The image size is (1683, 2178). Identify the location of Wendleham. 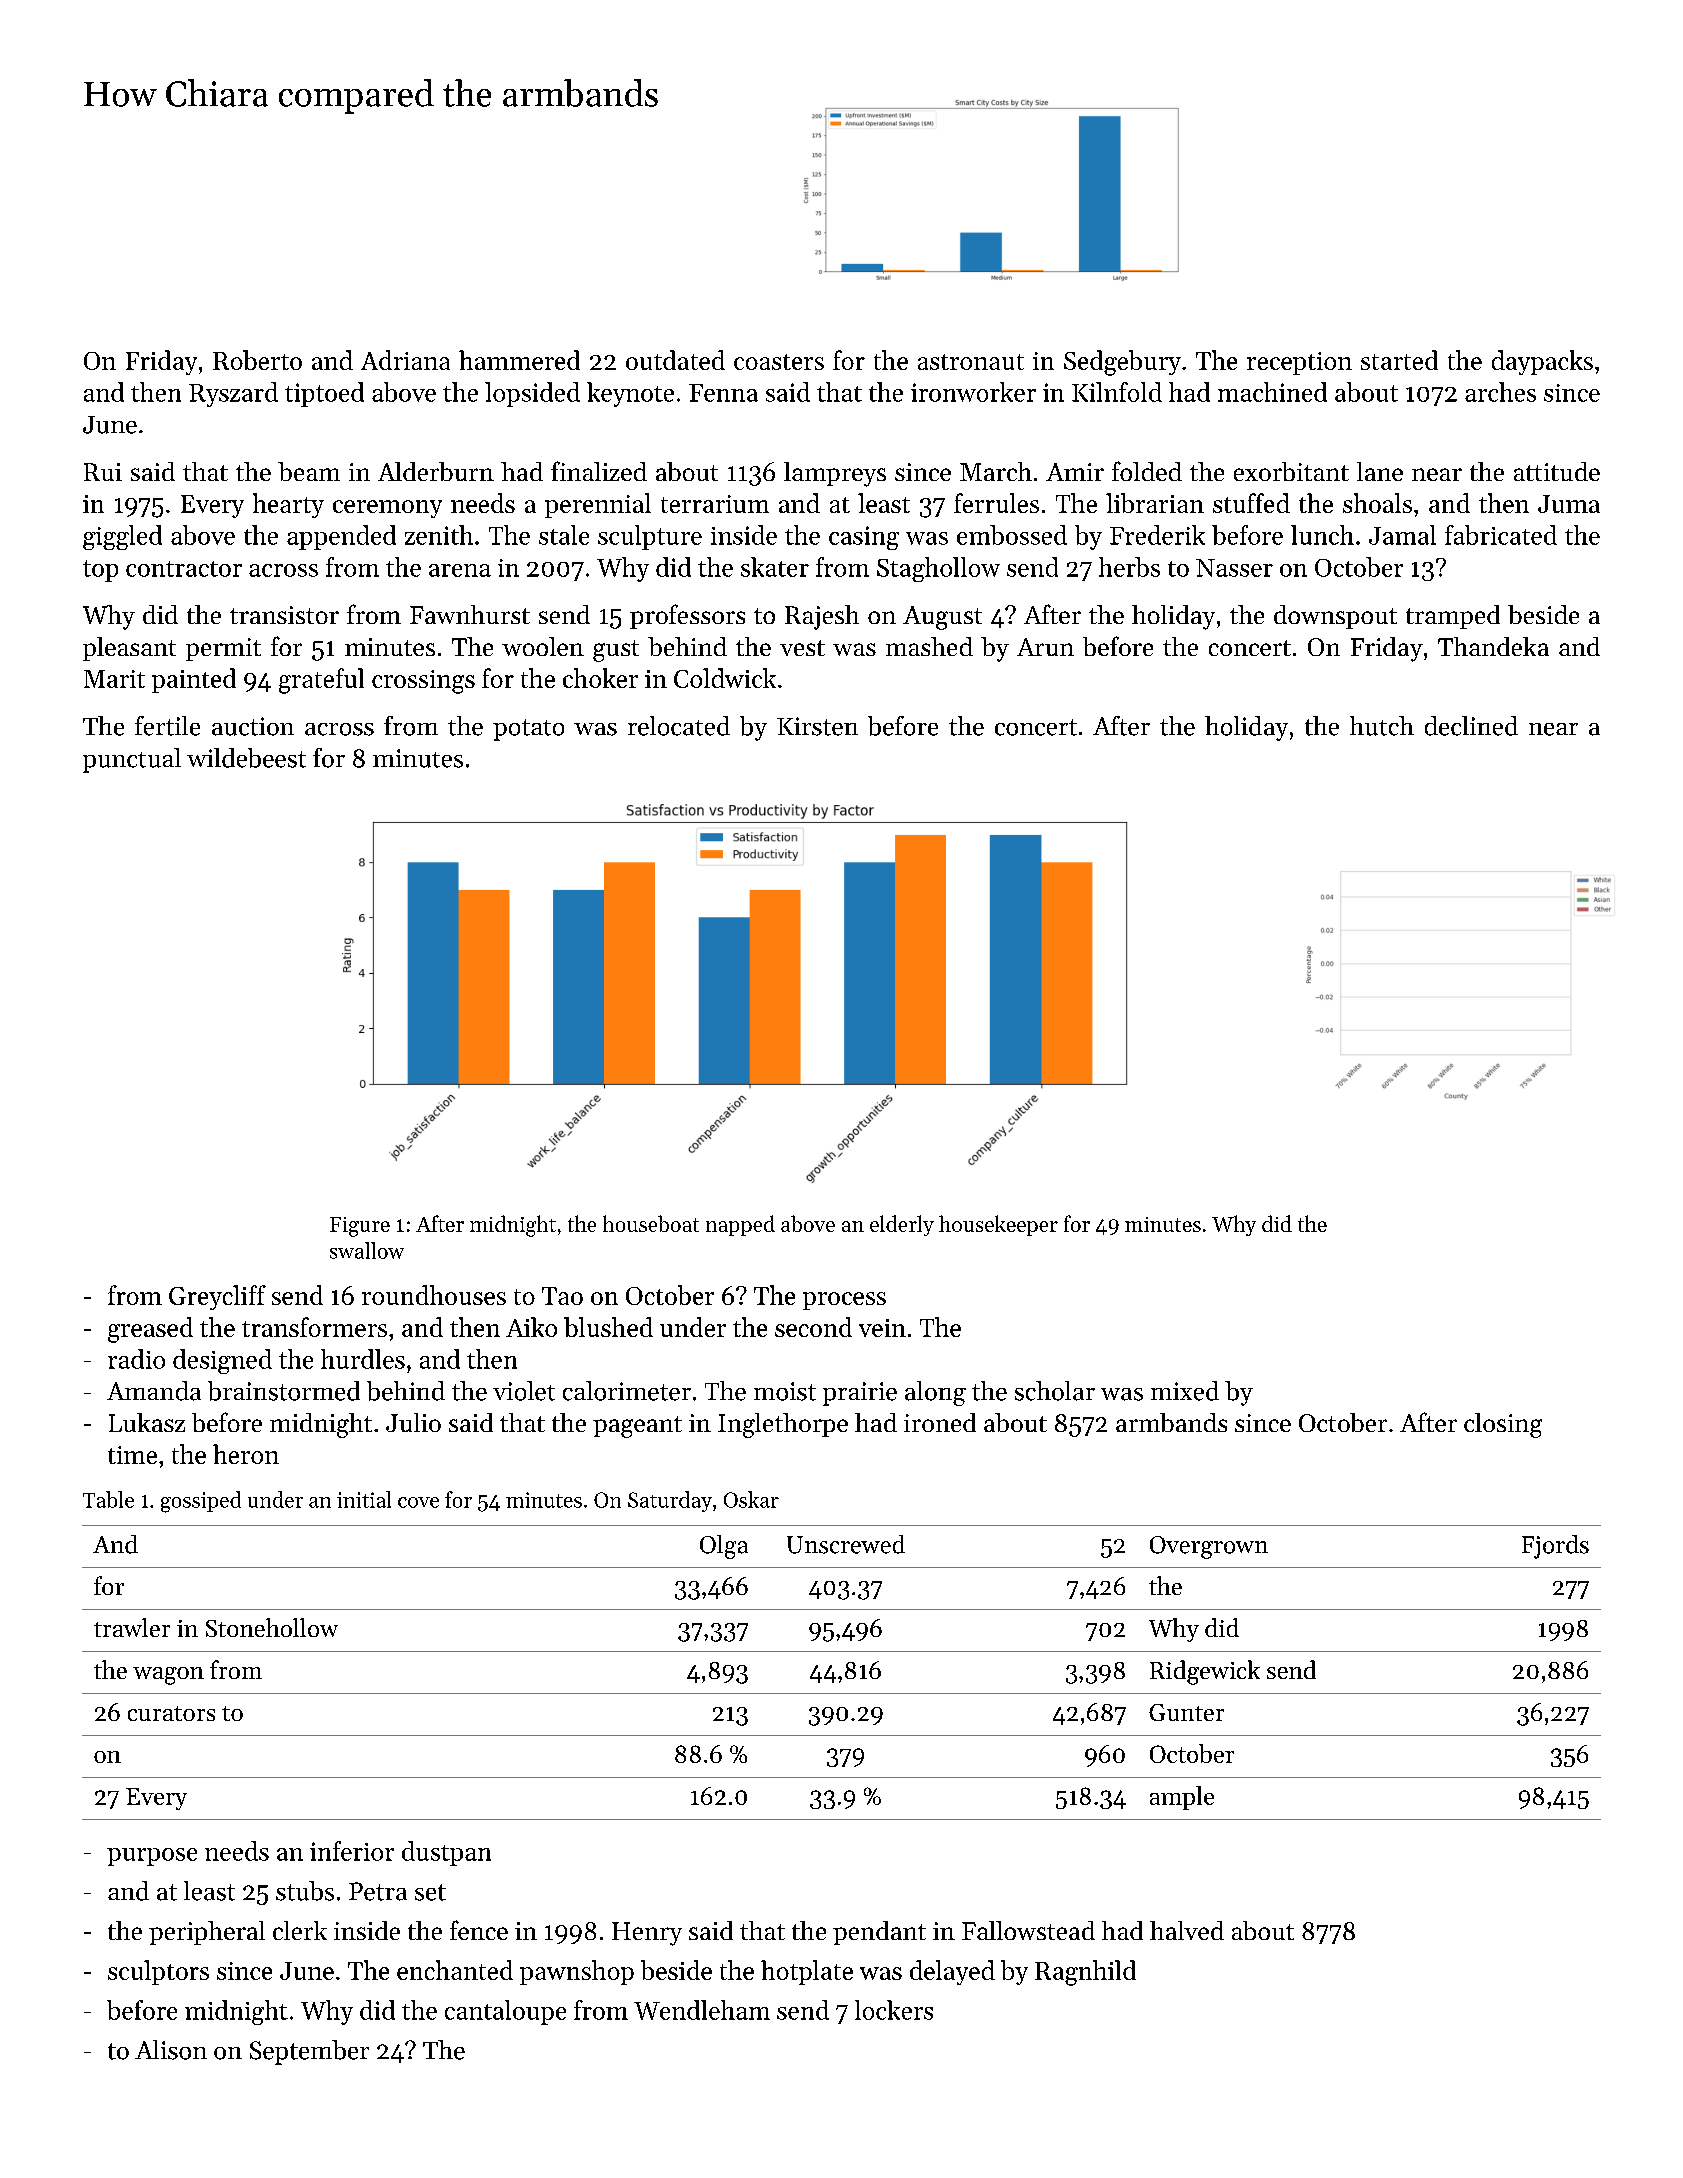
(702, 2010).
